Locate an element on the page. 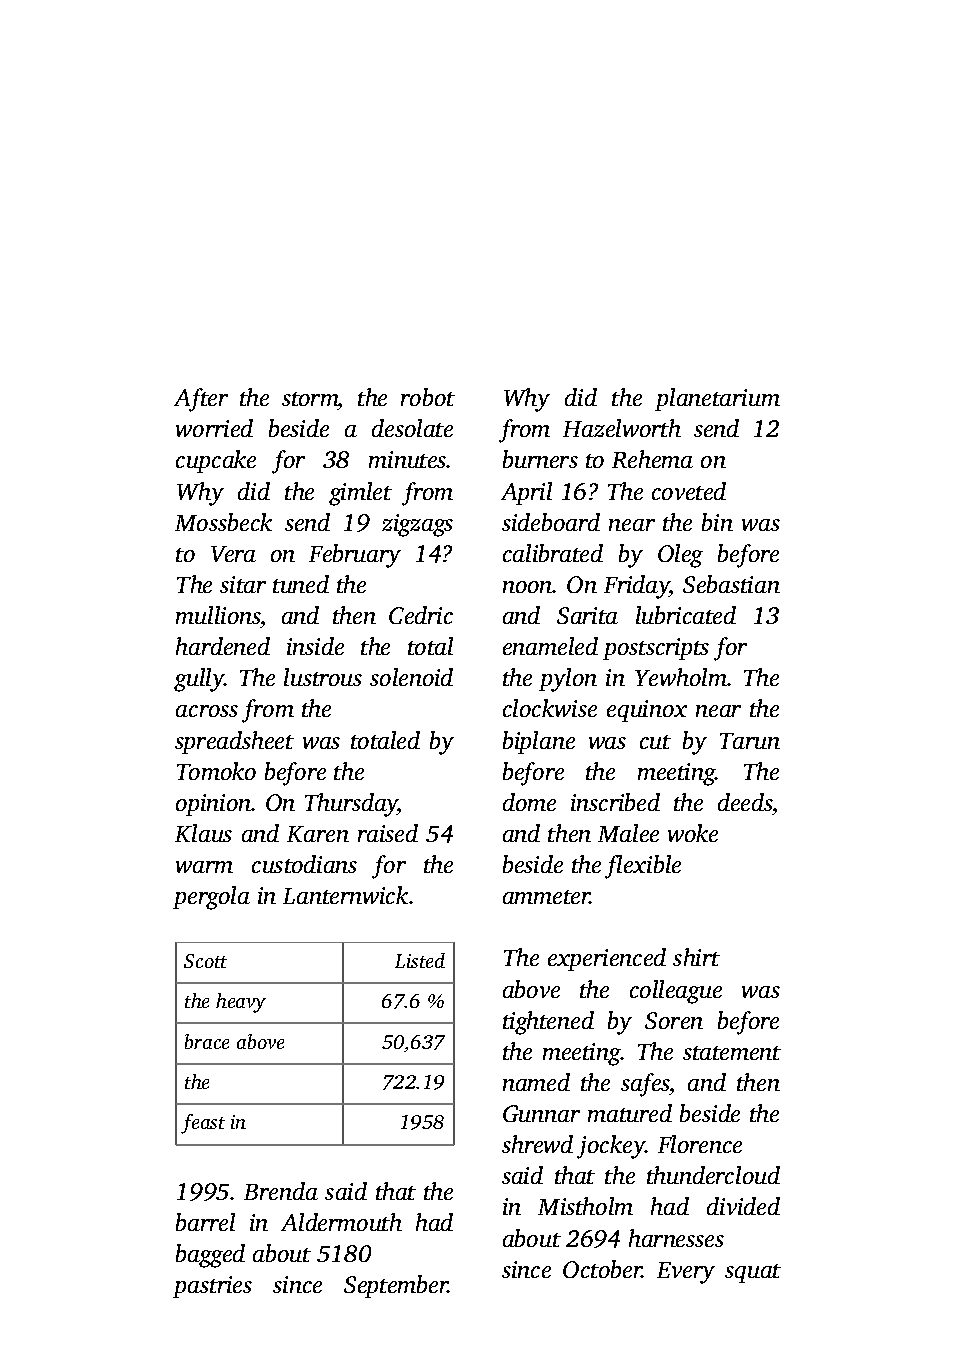 Image resolution: width=956 pixels, height=1357 pixels. pastries is located at coordinates (212, 1287).
